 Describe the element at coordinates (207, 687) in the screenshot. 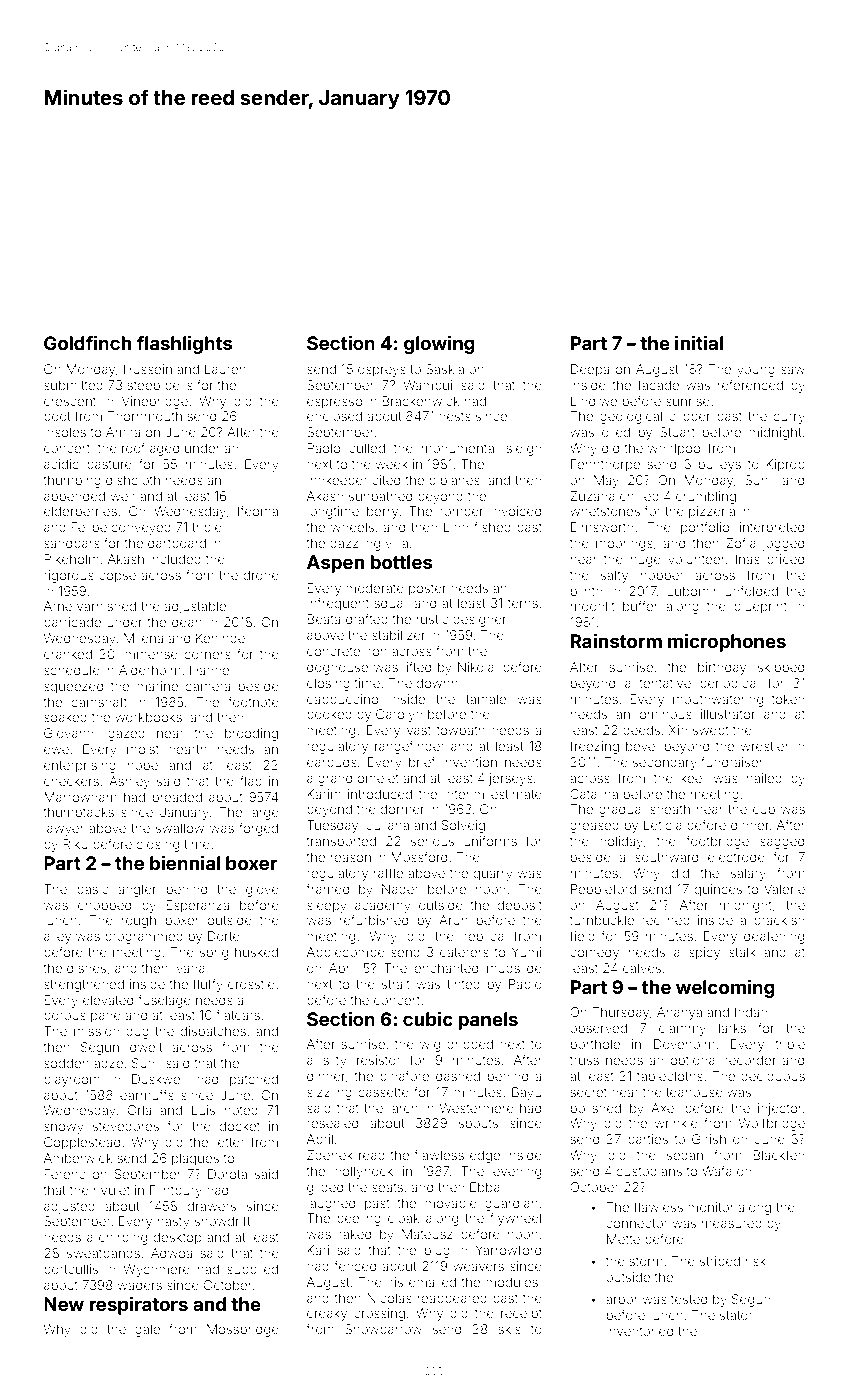

I see `camera` at that location.
